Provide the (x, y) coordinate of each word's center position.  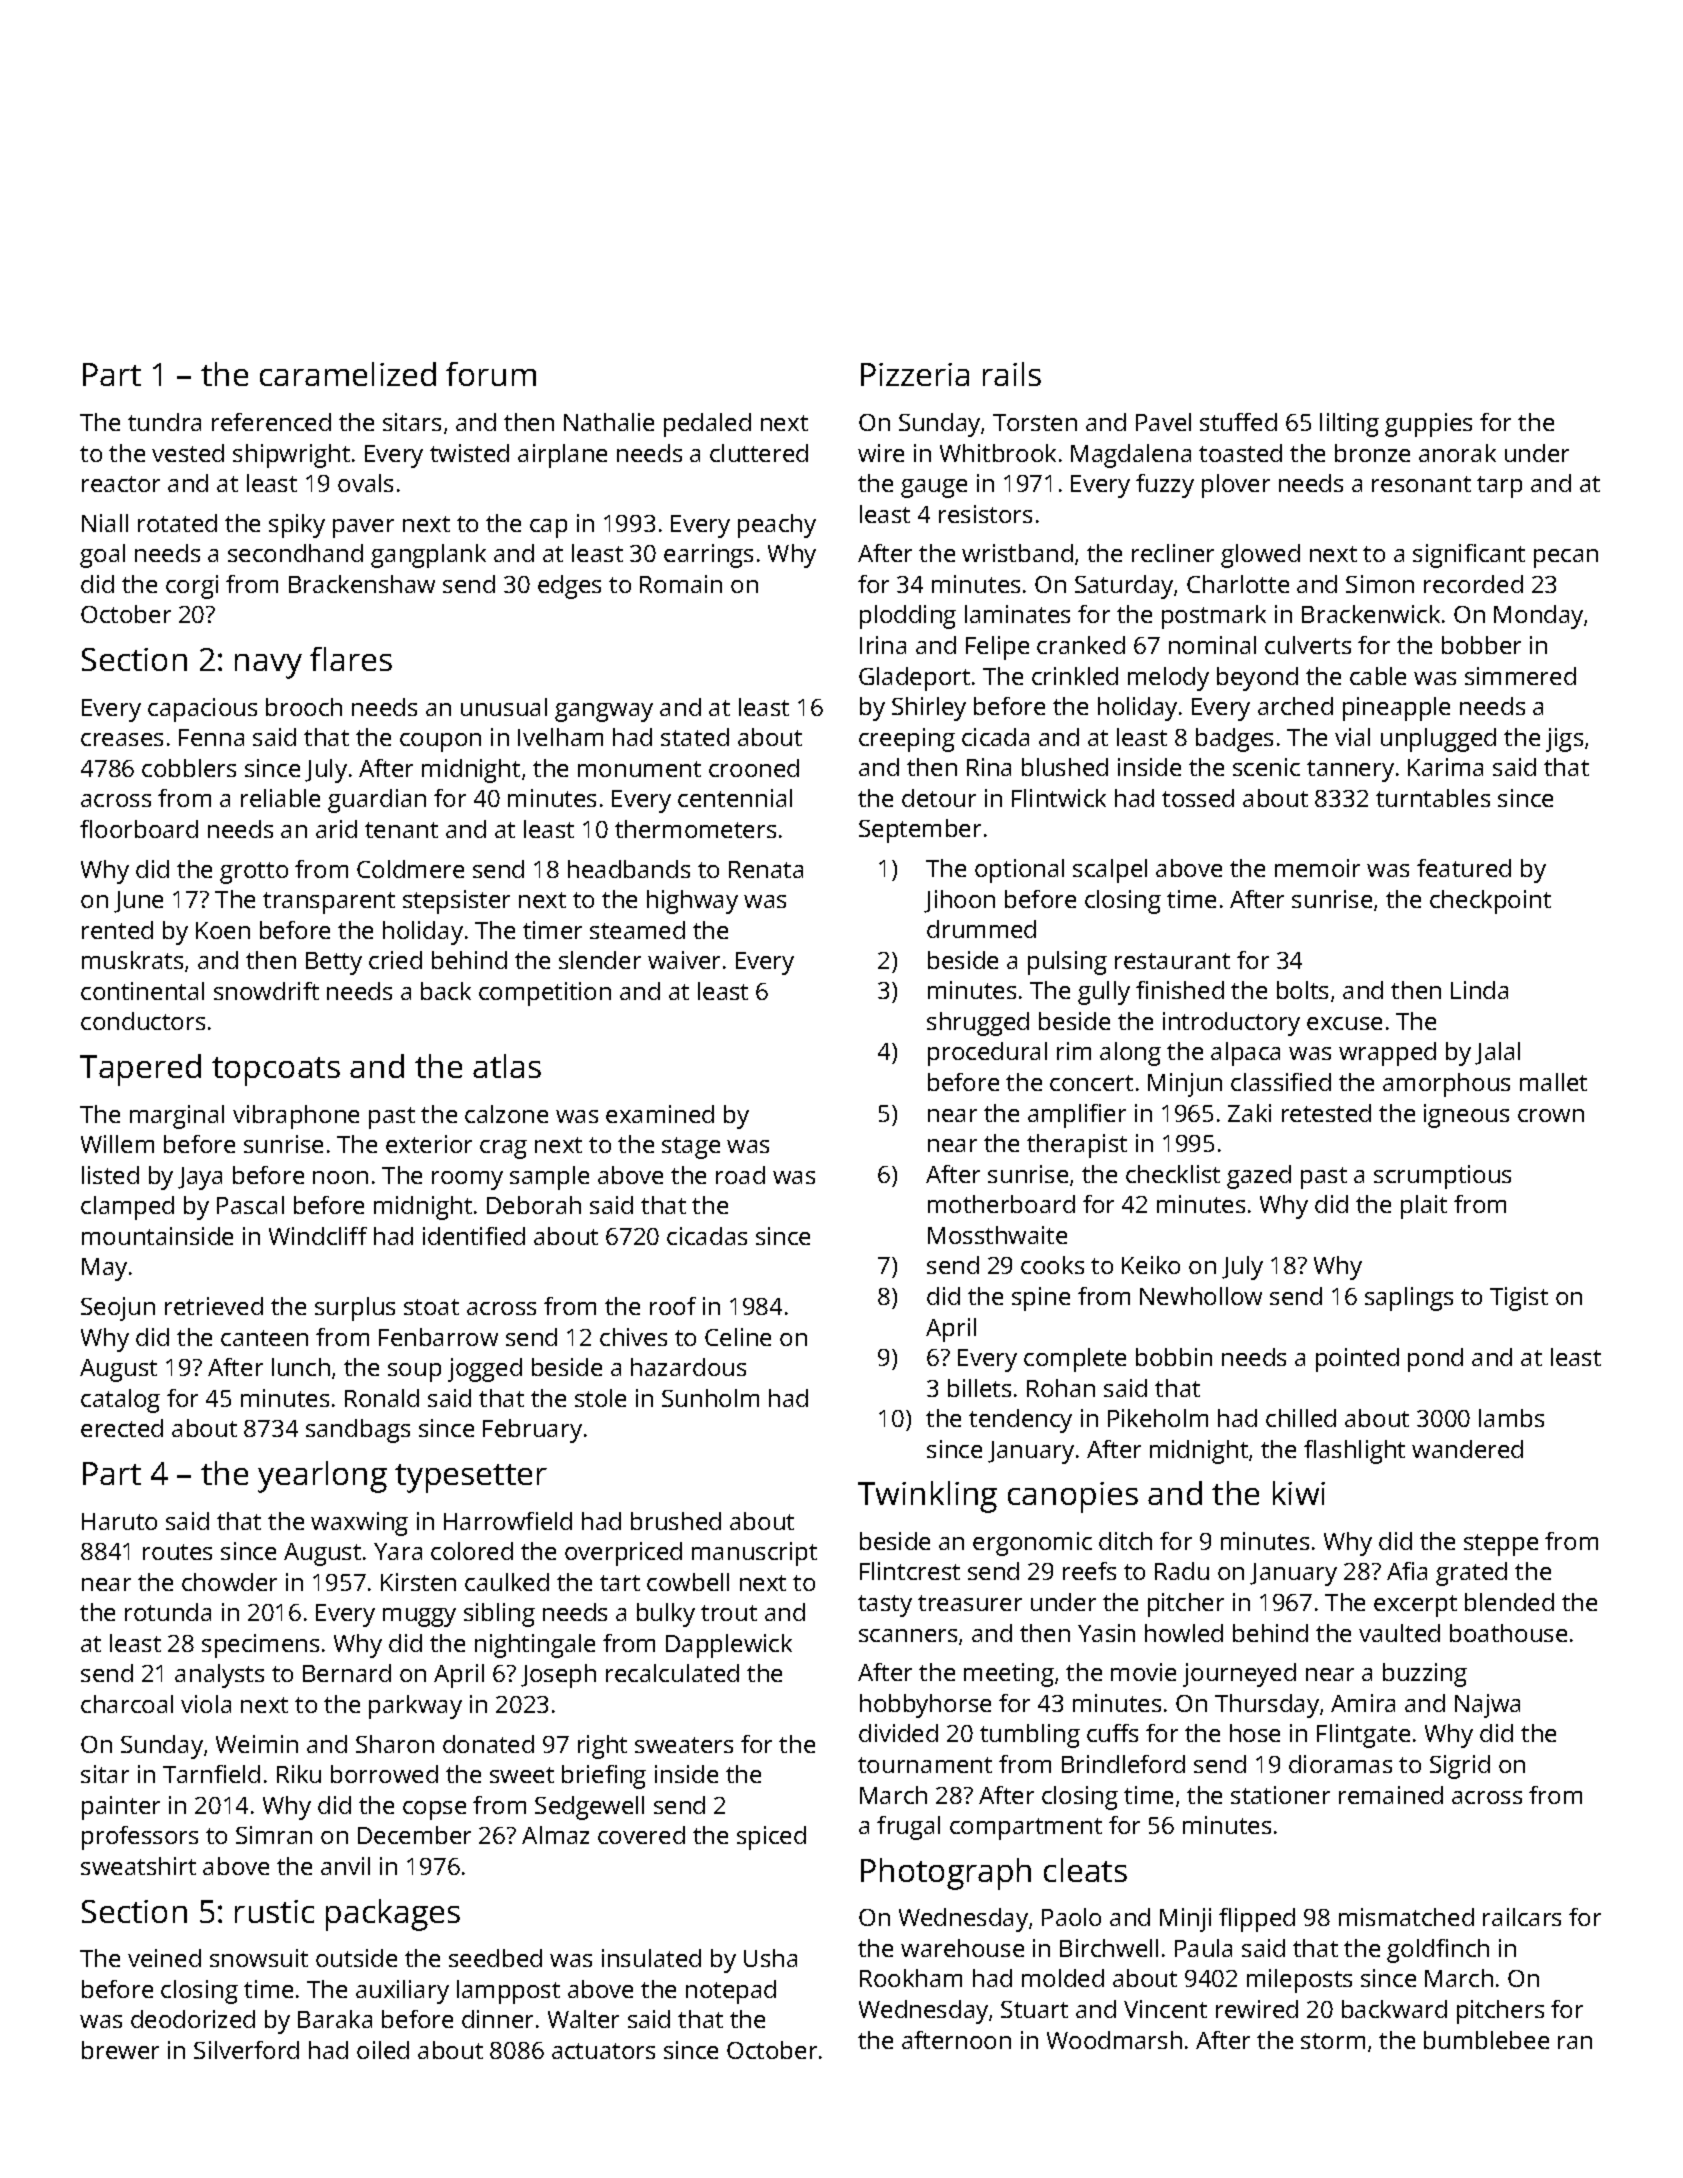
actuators (603, 2051)
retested (1326, 1113)
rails (1012, 374)
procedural (987, 1054)
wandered (1467, 1449)
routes (177, 1552)
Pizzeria (915, 374)
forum (491, 374)
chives (633, 1337)
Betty (334, 963)
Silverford (246, 2050)
